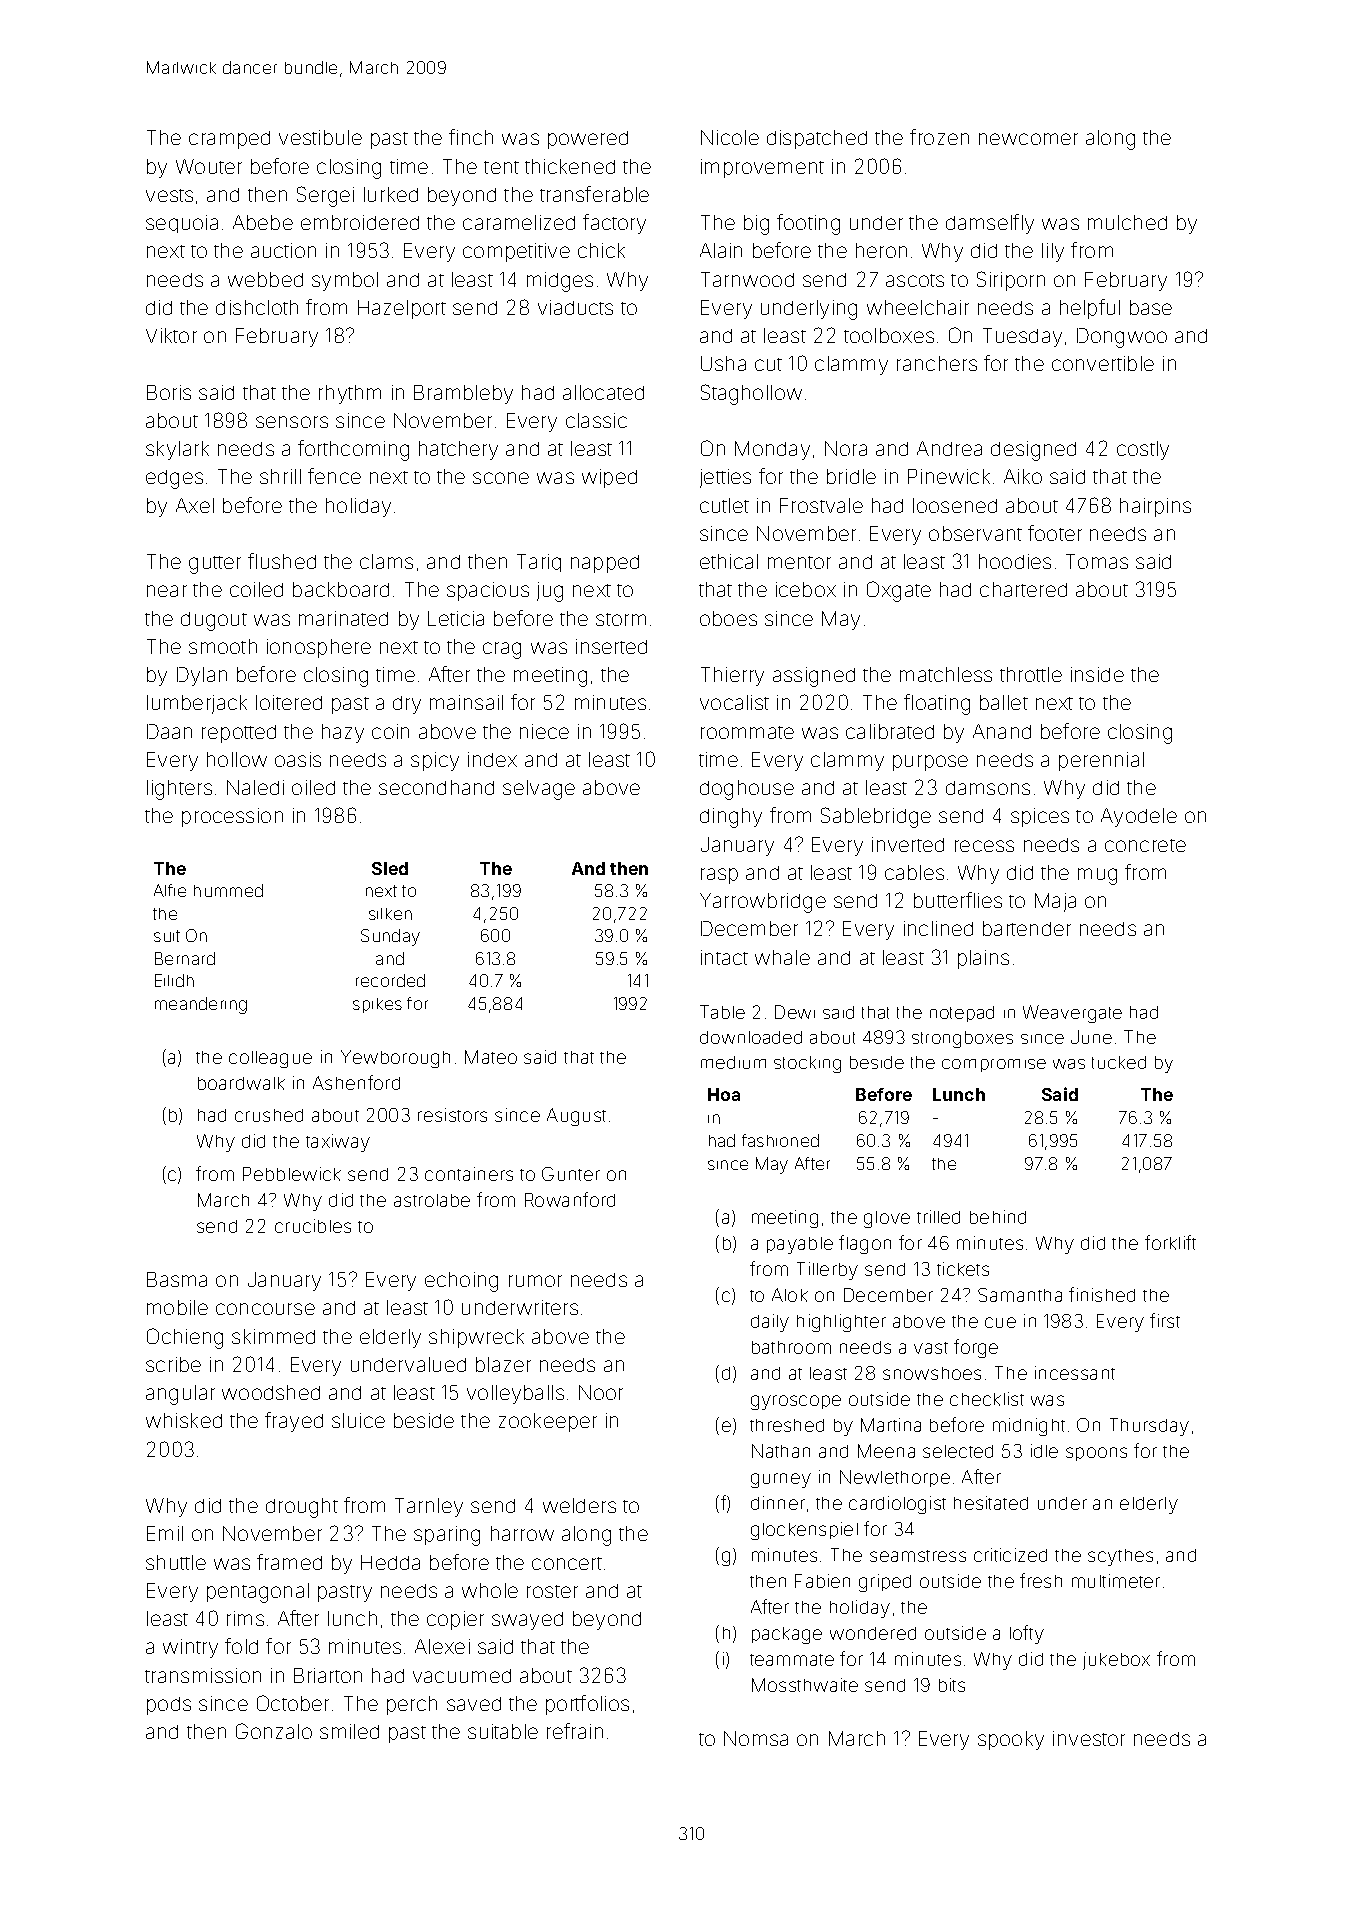  Describe the element at coordinates (386, 561) in the page. I see `clams` at that location.
